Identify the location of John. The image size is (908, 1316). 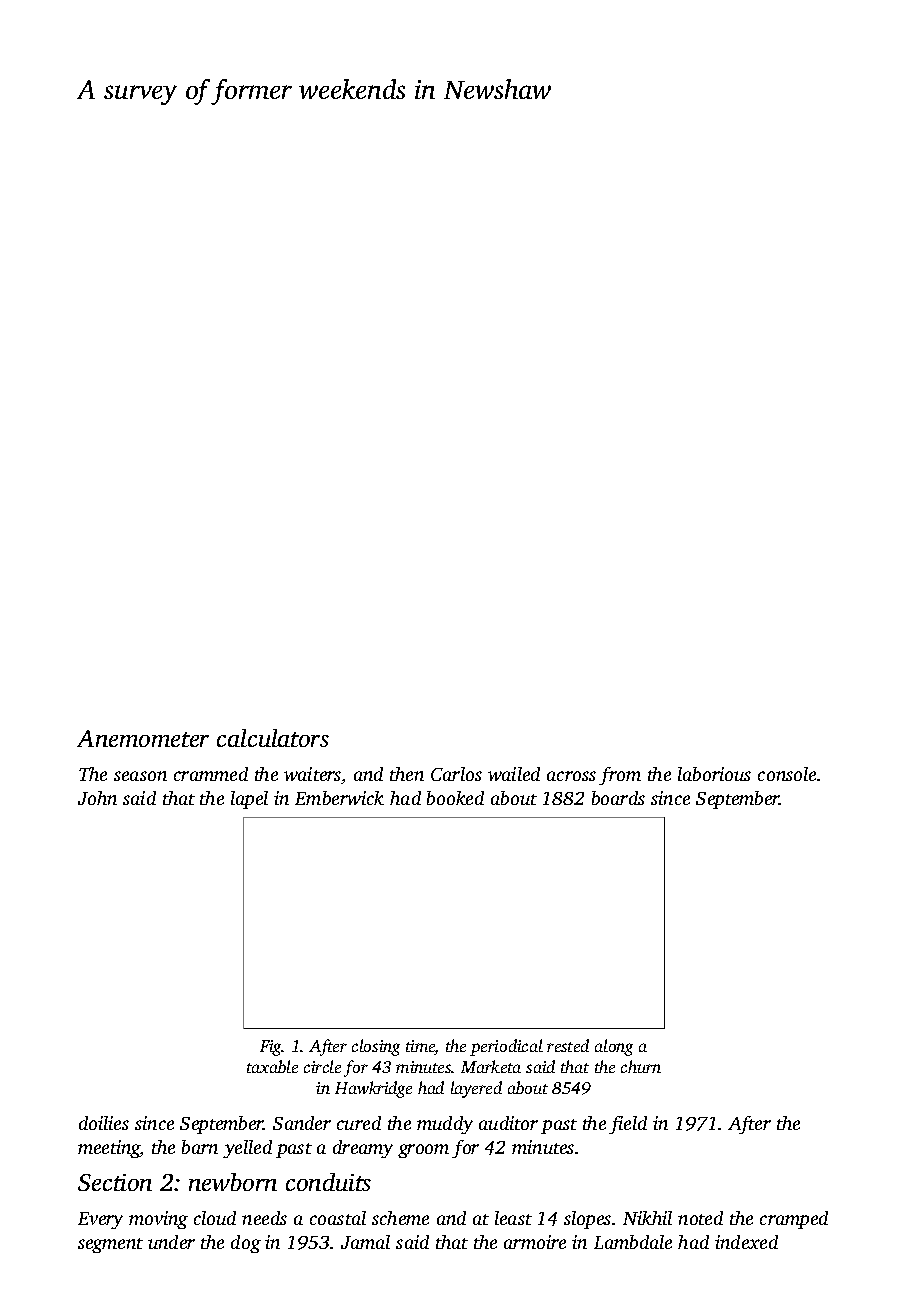
(97, 798).
